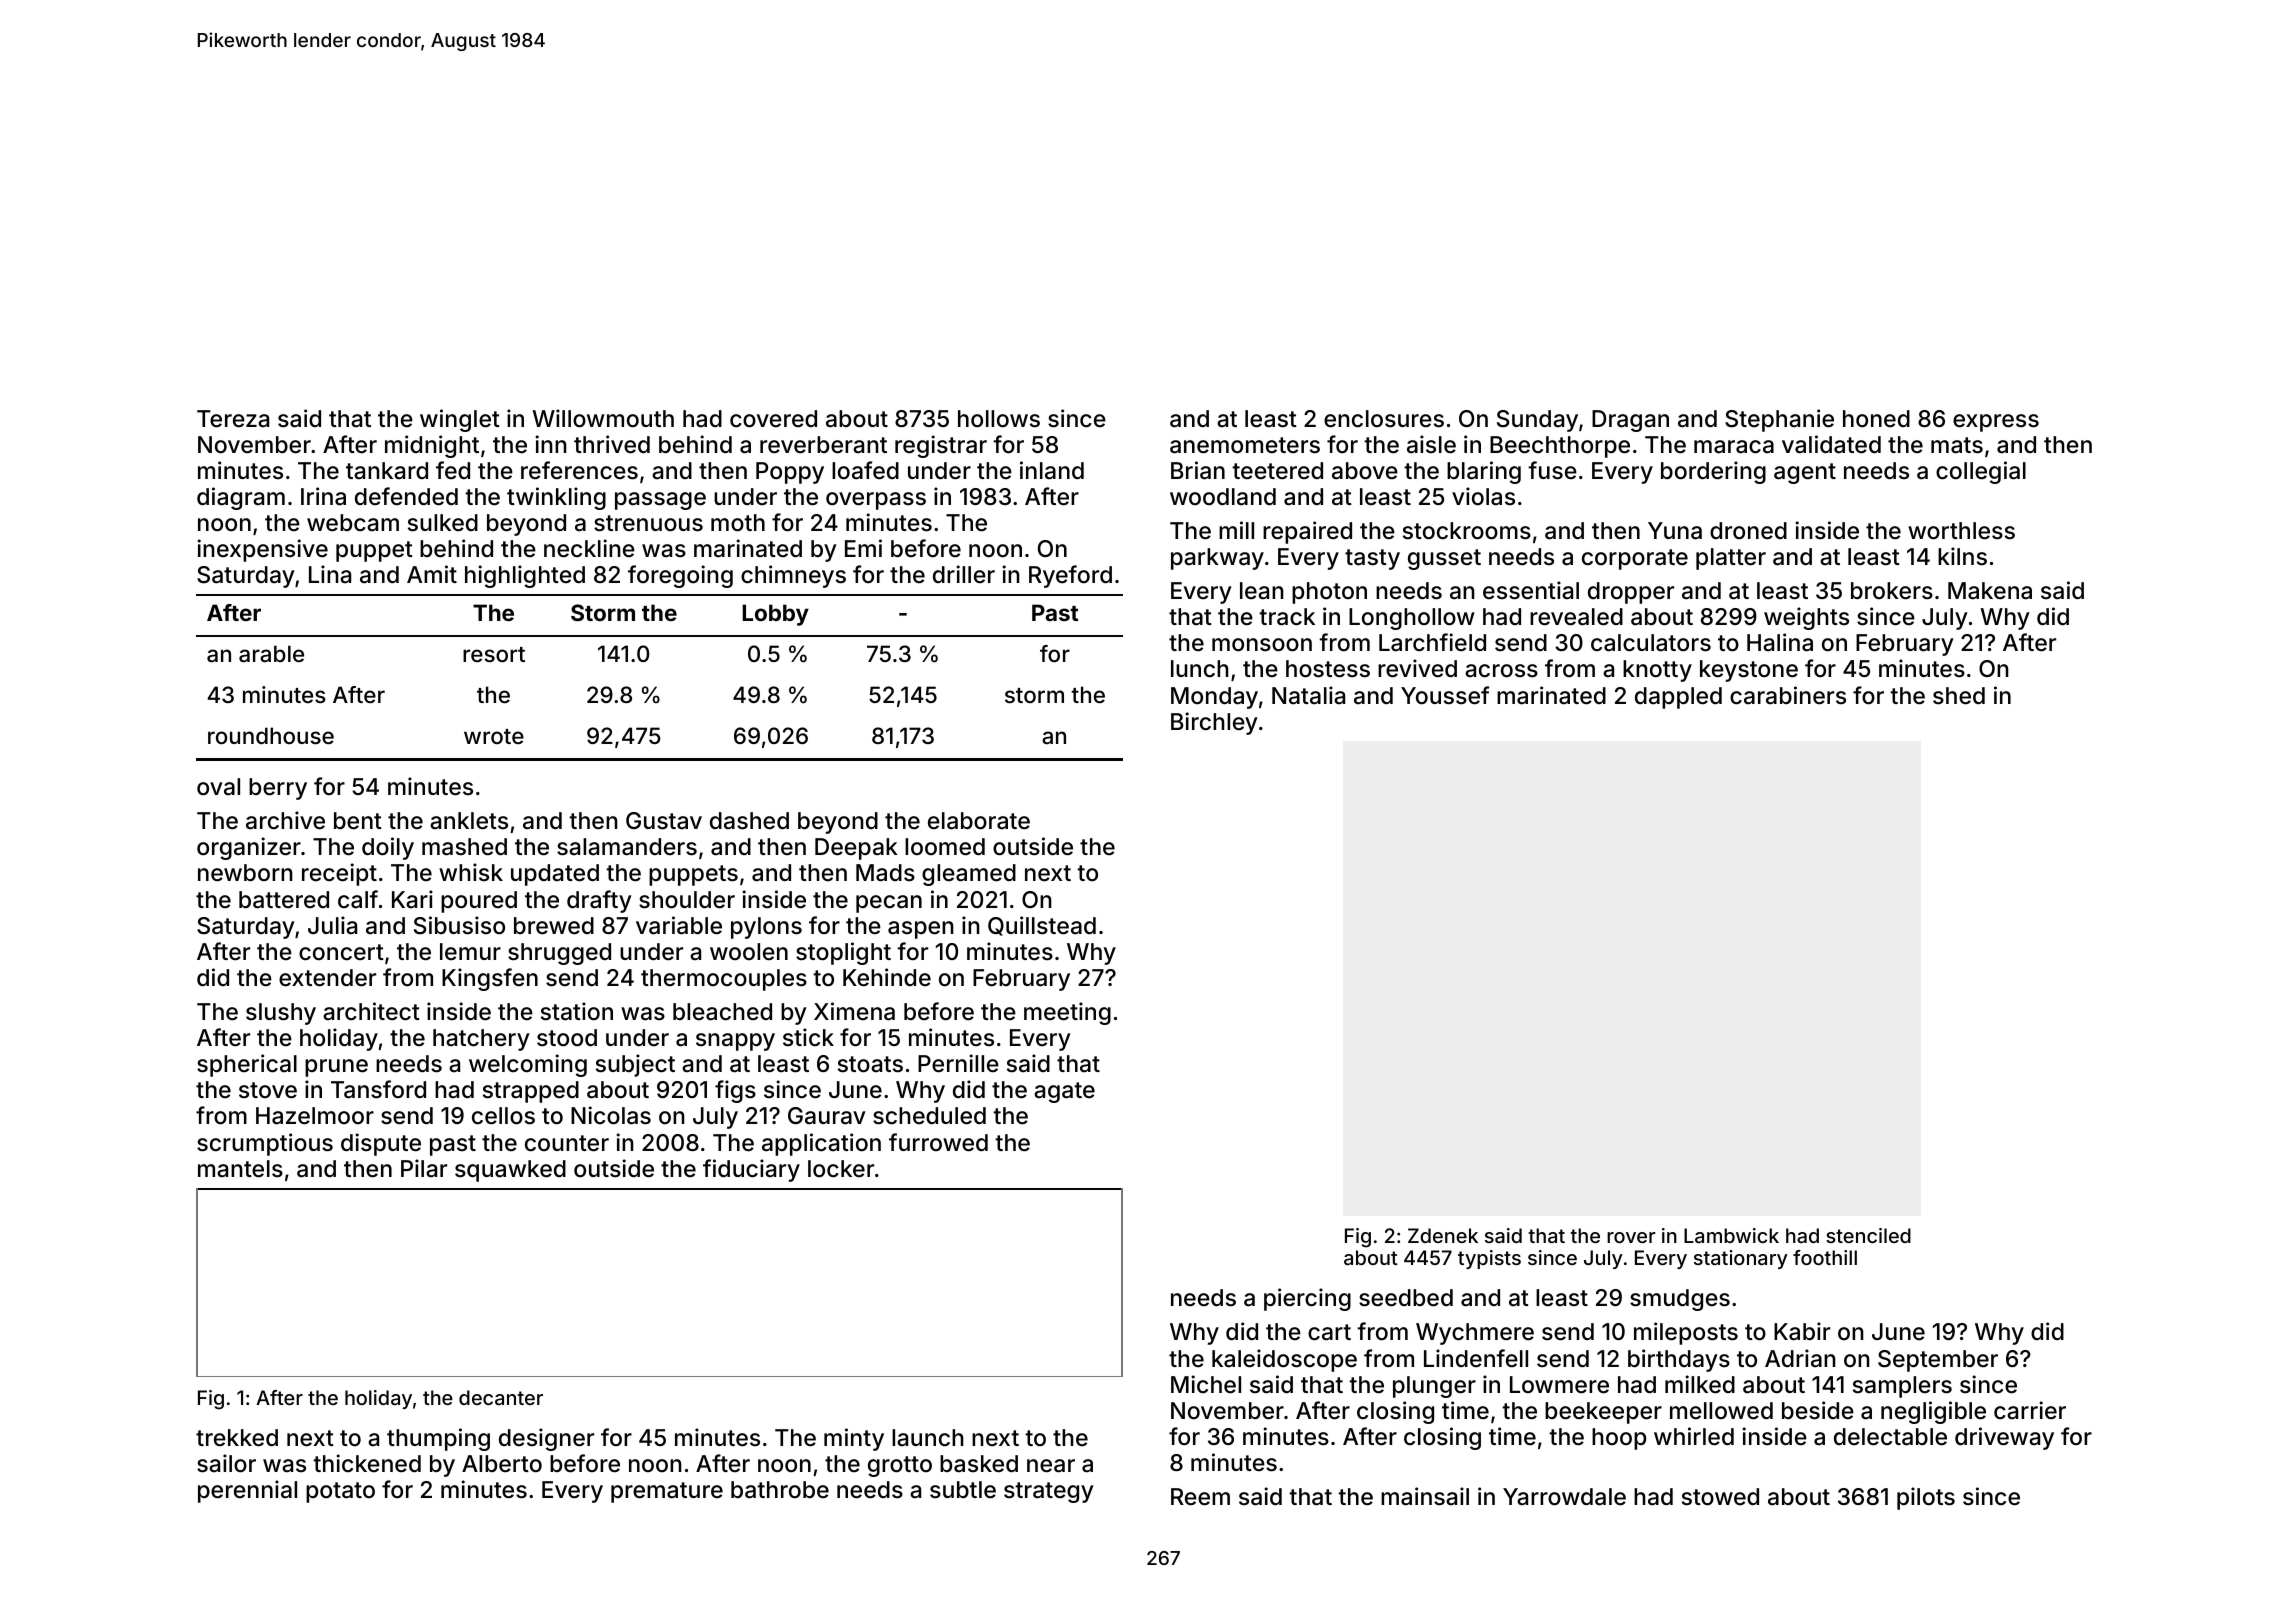 This image has width=2292, height=1620. What do you see at coordinates (1721, 1411) in the image?
I see `mellowed` at bounding box center [1721, 1411].
